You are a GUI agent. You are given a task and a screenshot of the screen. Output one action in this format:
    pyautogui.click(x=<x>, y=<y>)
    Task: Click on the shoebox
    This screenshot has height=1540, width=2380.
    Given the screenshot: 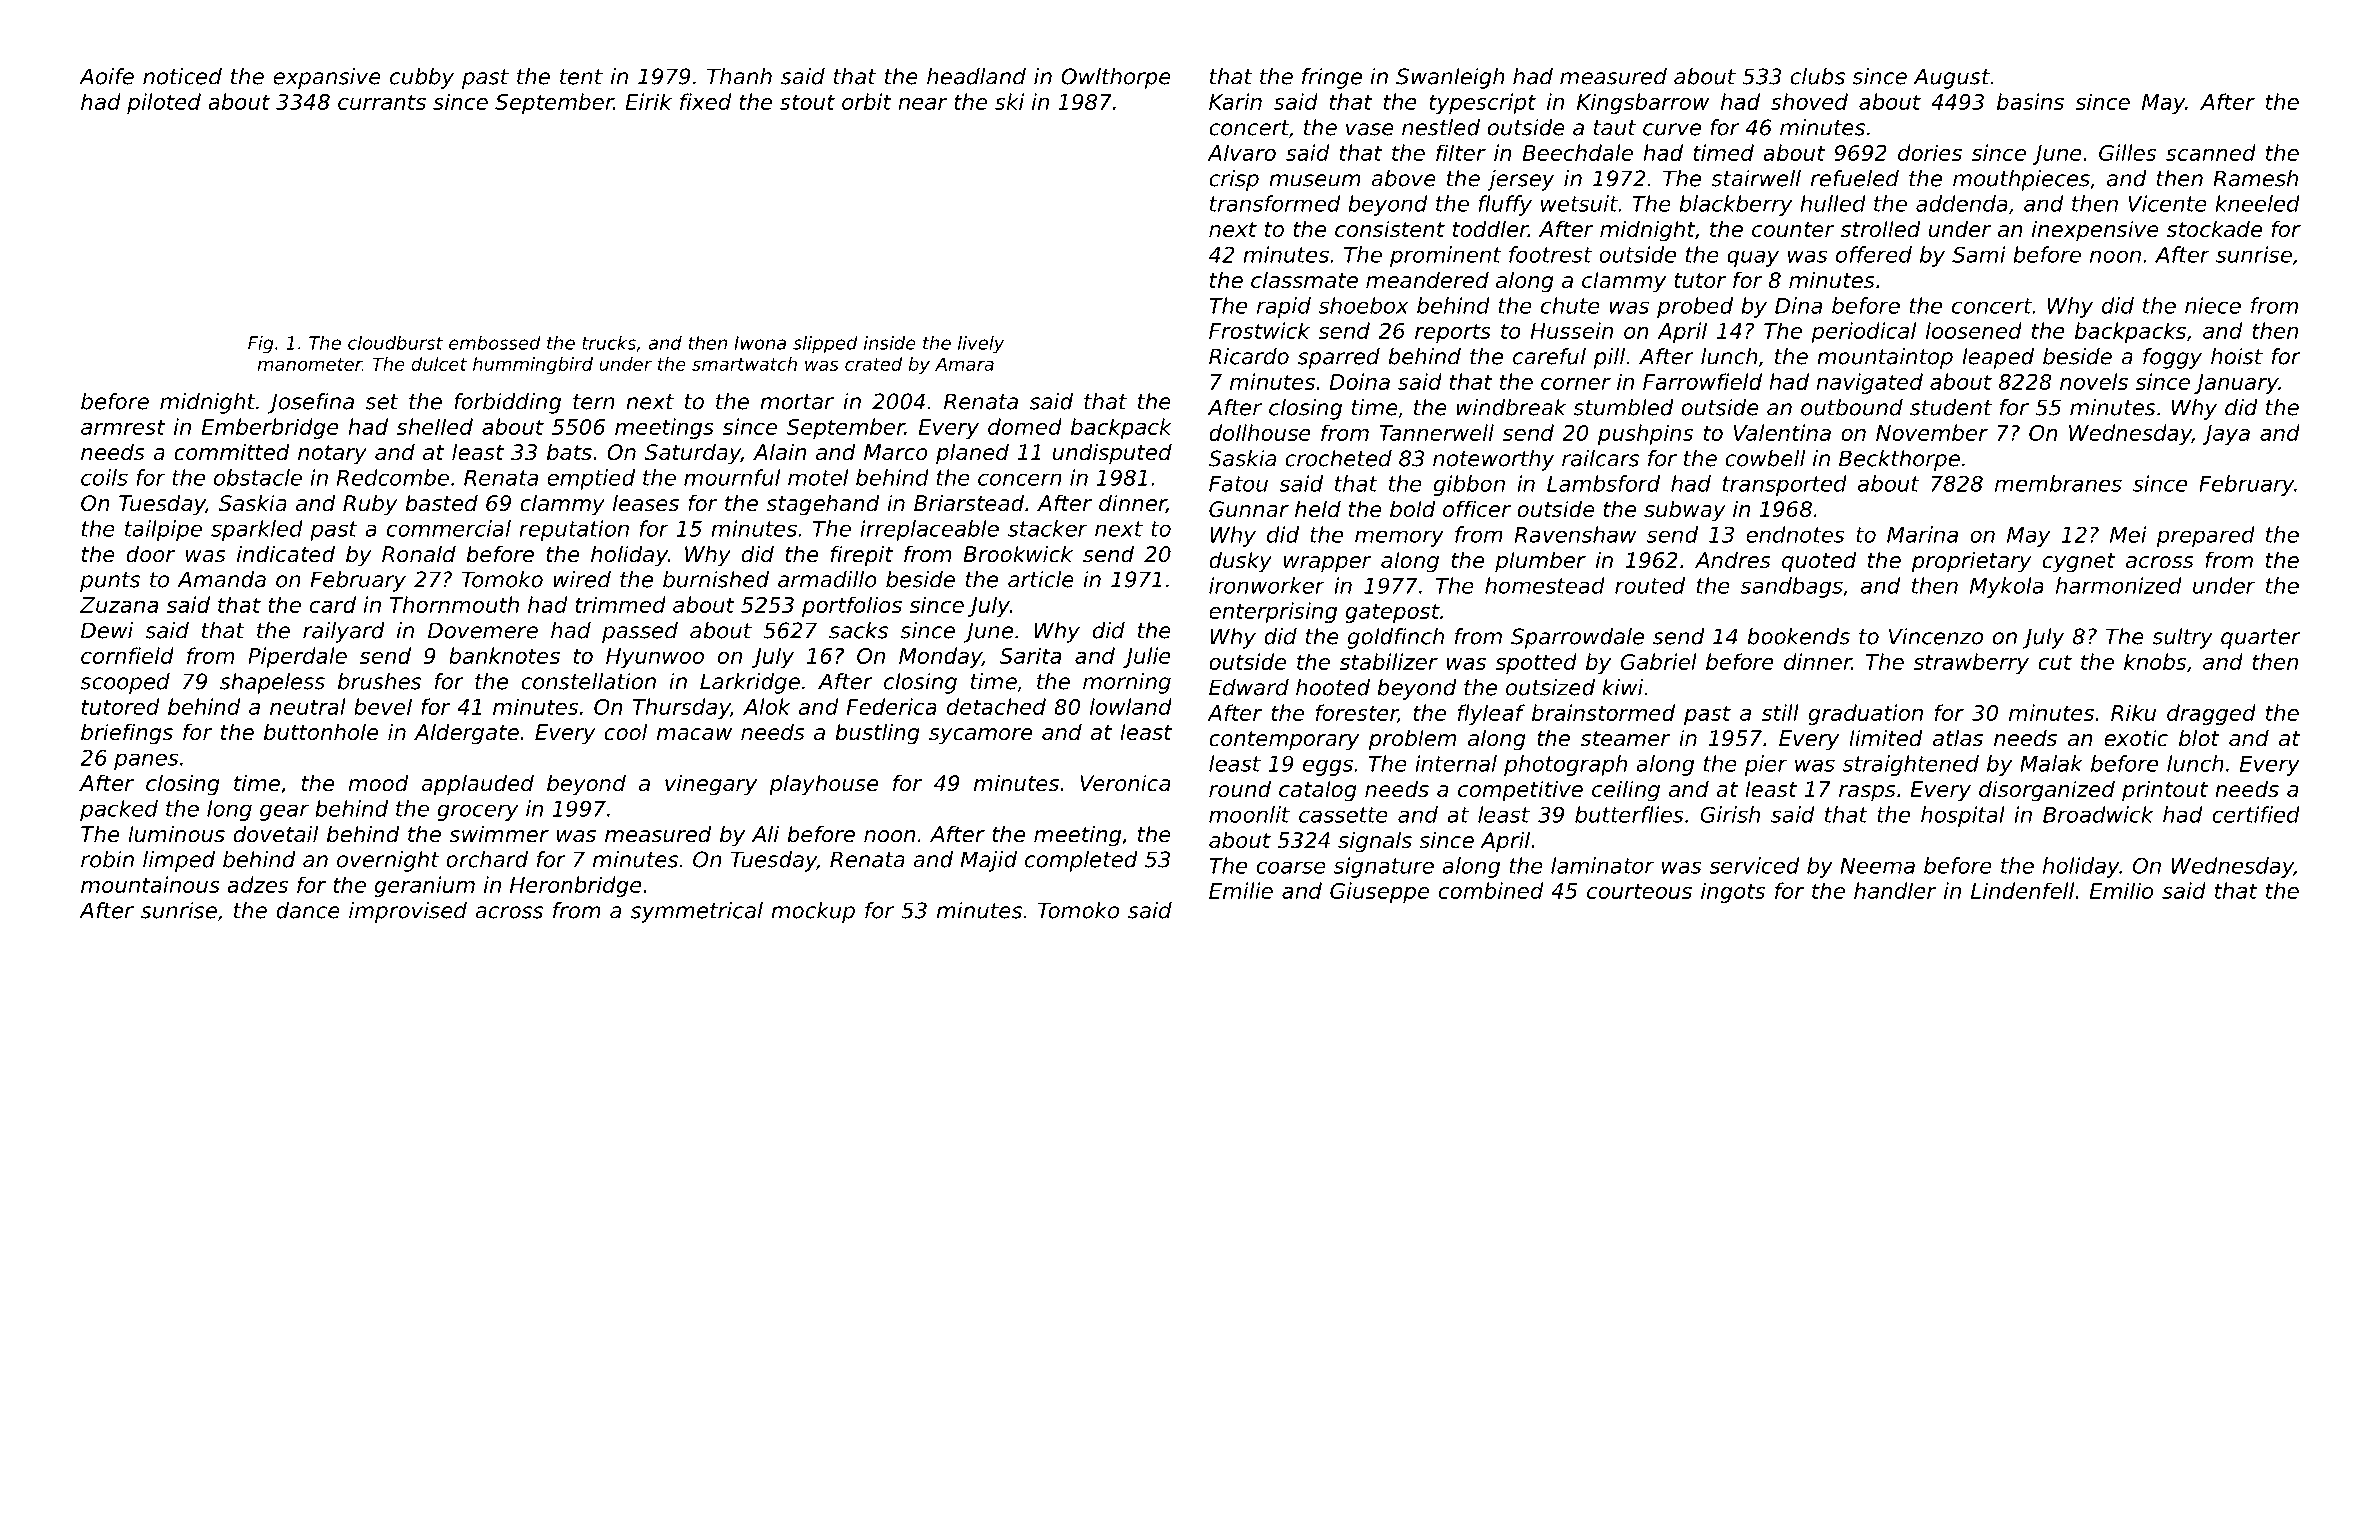 What is the action you would take?
    pyautogui.click(x=1363, y=305)
